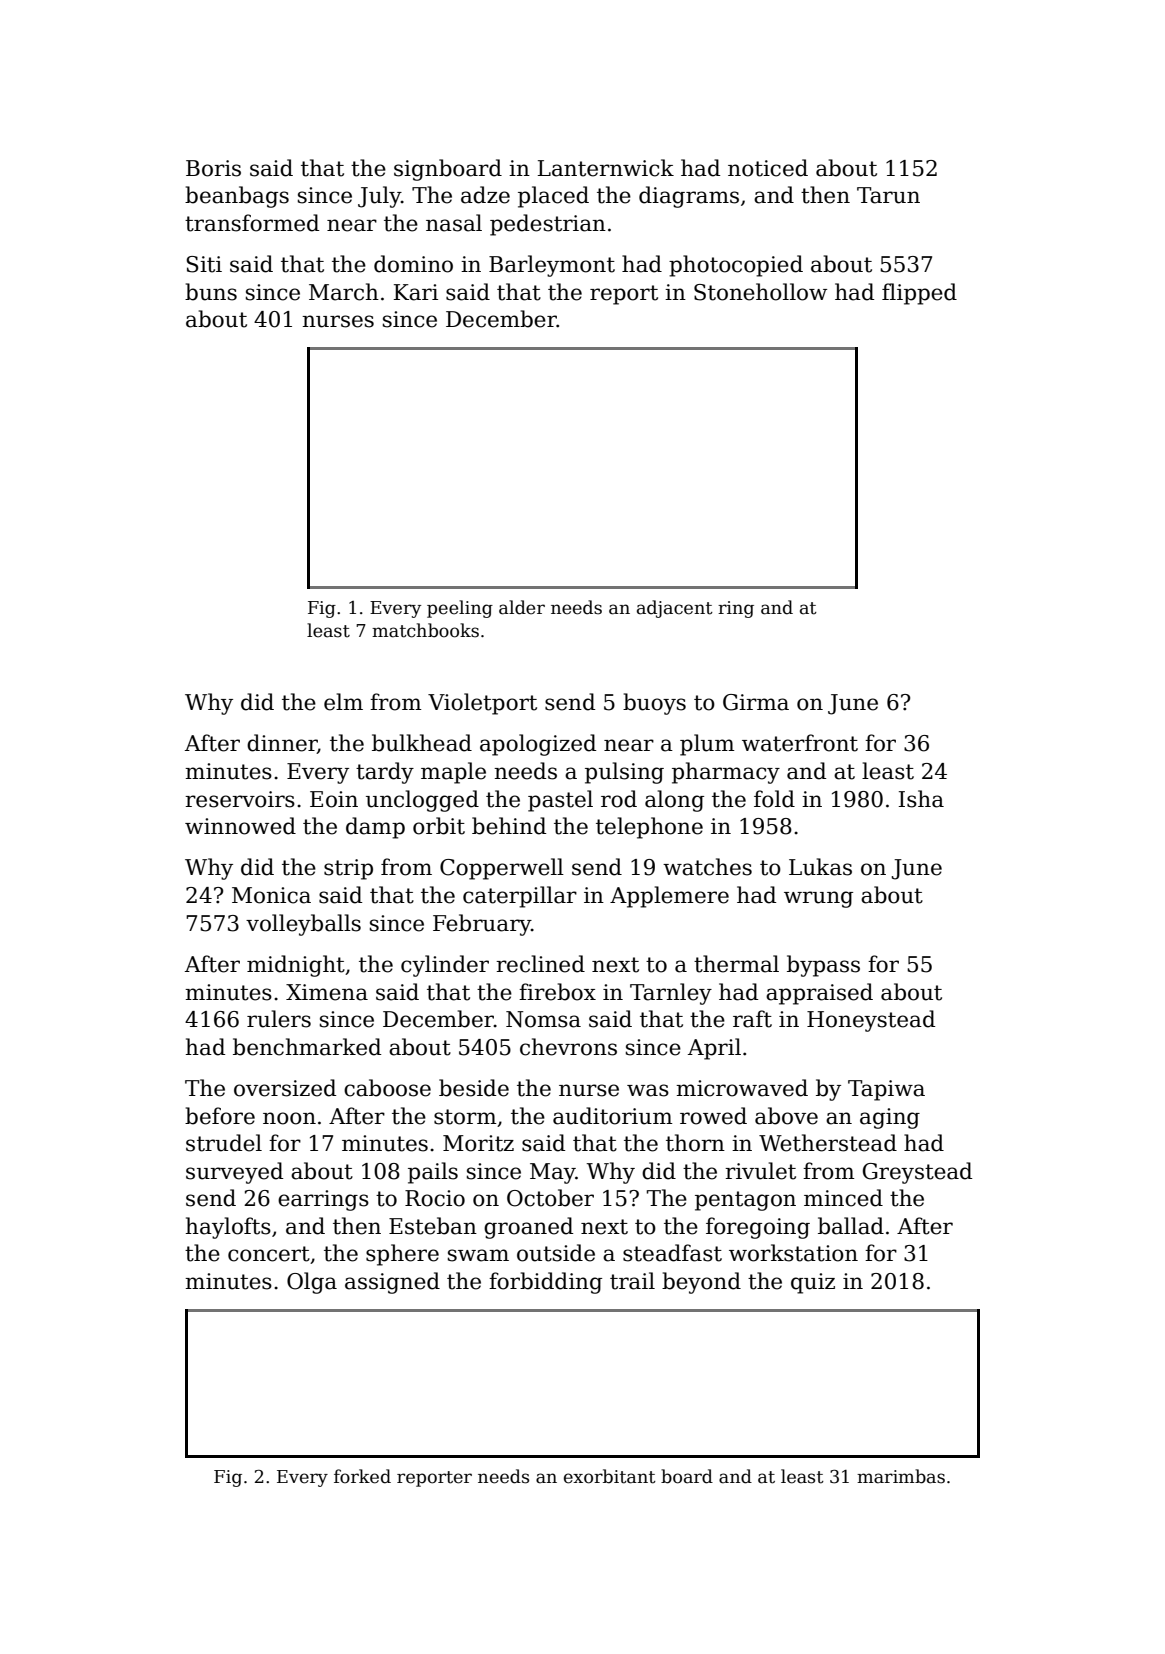  Describe the element at coordinates (204, 264) in the screenshot. I see `Siti` at that location.
